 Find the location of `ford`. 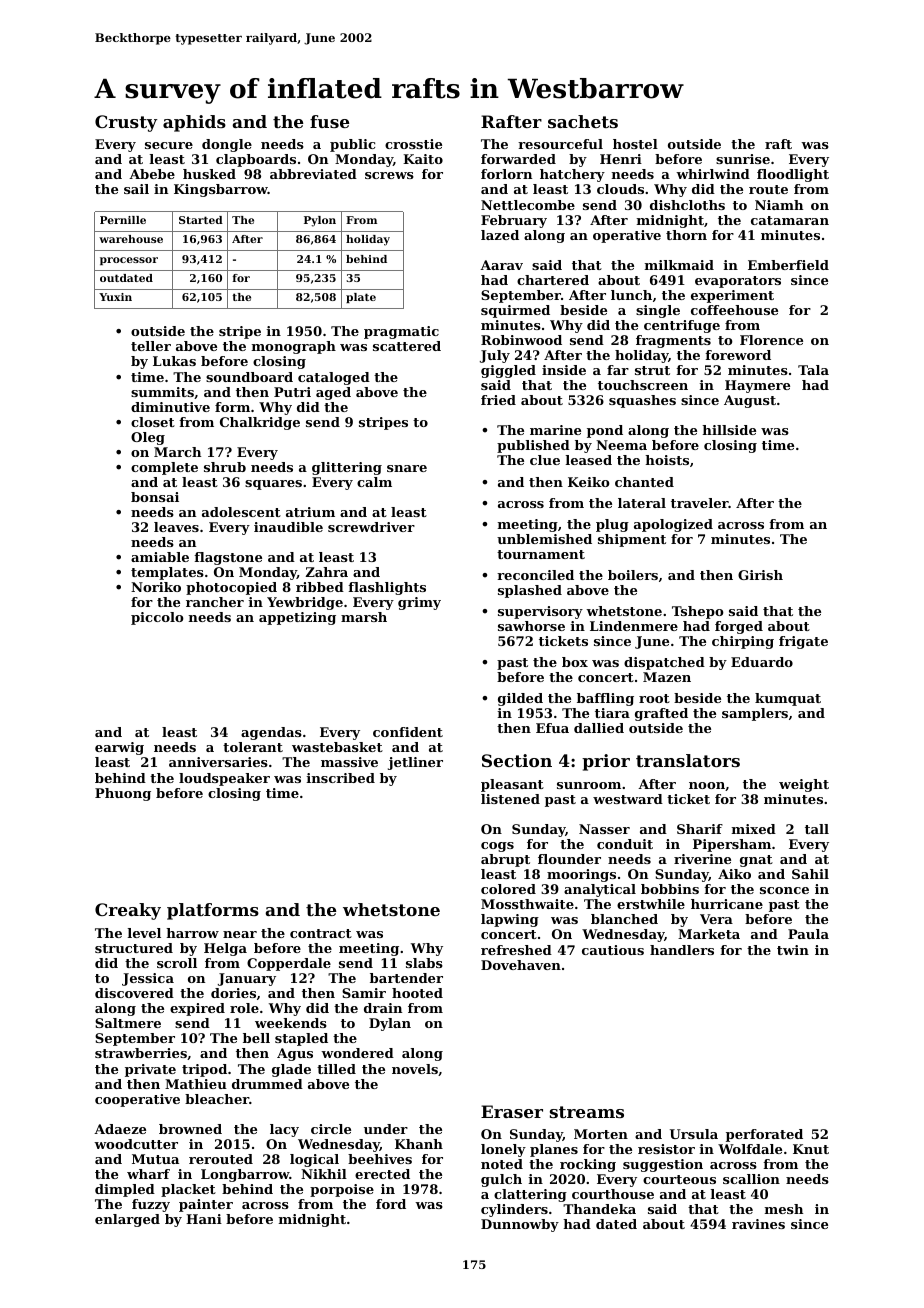

ford is located at coordinates (391, 1204).
